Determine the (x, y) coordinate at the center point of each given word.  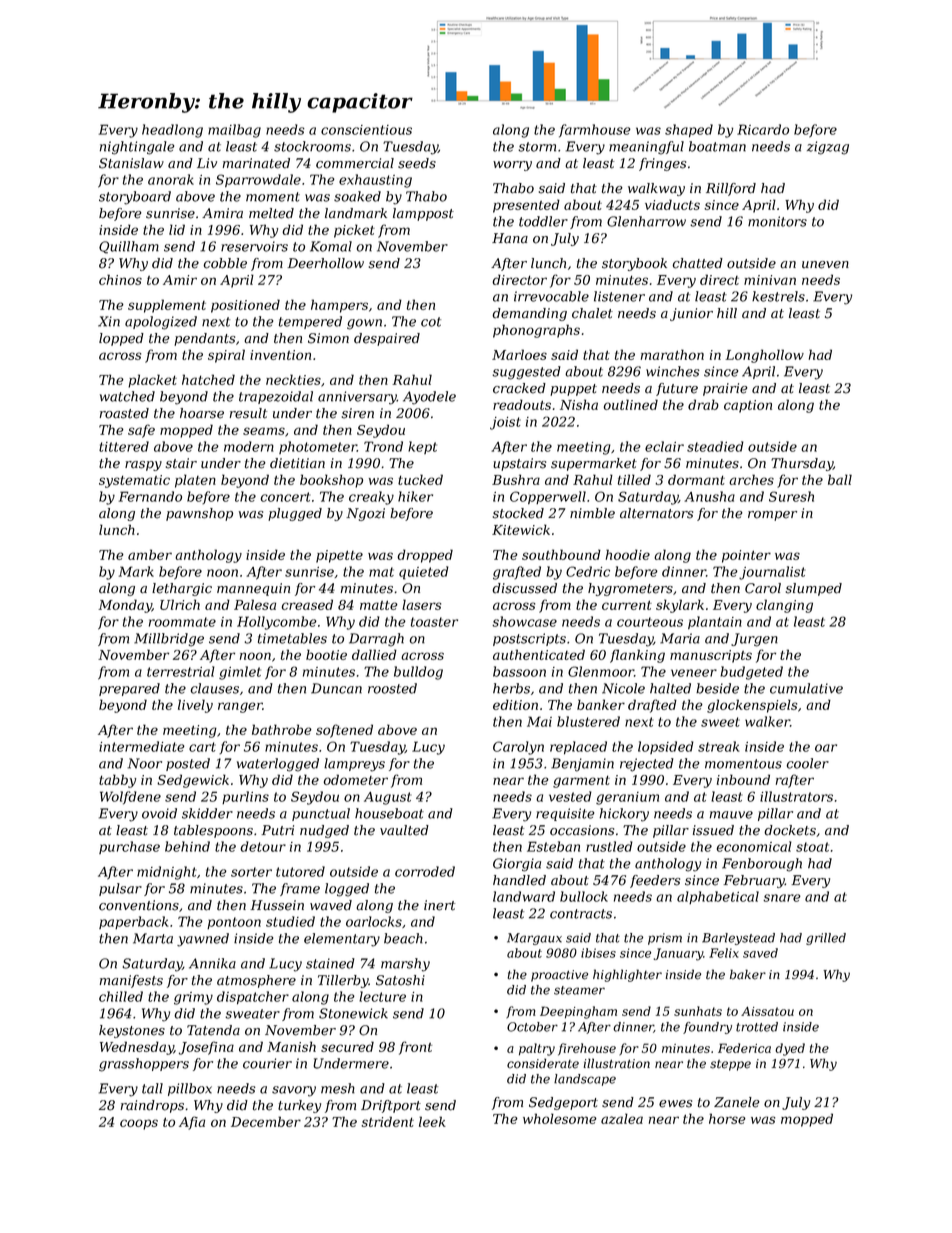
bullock (584, 896)
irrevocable (551, 296)
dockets (790, 830)
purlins (245, 797)
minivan (770, 280)
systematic (134, 481)
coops (139, 1124)
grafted (517, 573)
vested (570, 796)
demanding (529, 314)
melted (271, 213)
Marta (153, 938)
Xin (109, 321)
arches (751, 479)
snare (782, 898)
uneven (825, 265)
